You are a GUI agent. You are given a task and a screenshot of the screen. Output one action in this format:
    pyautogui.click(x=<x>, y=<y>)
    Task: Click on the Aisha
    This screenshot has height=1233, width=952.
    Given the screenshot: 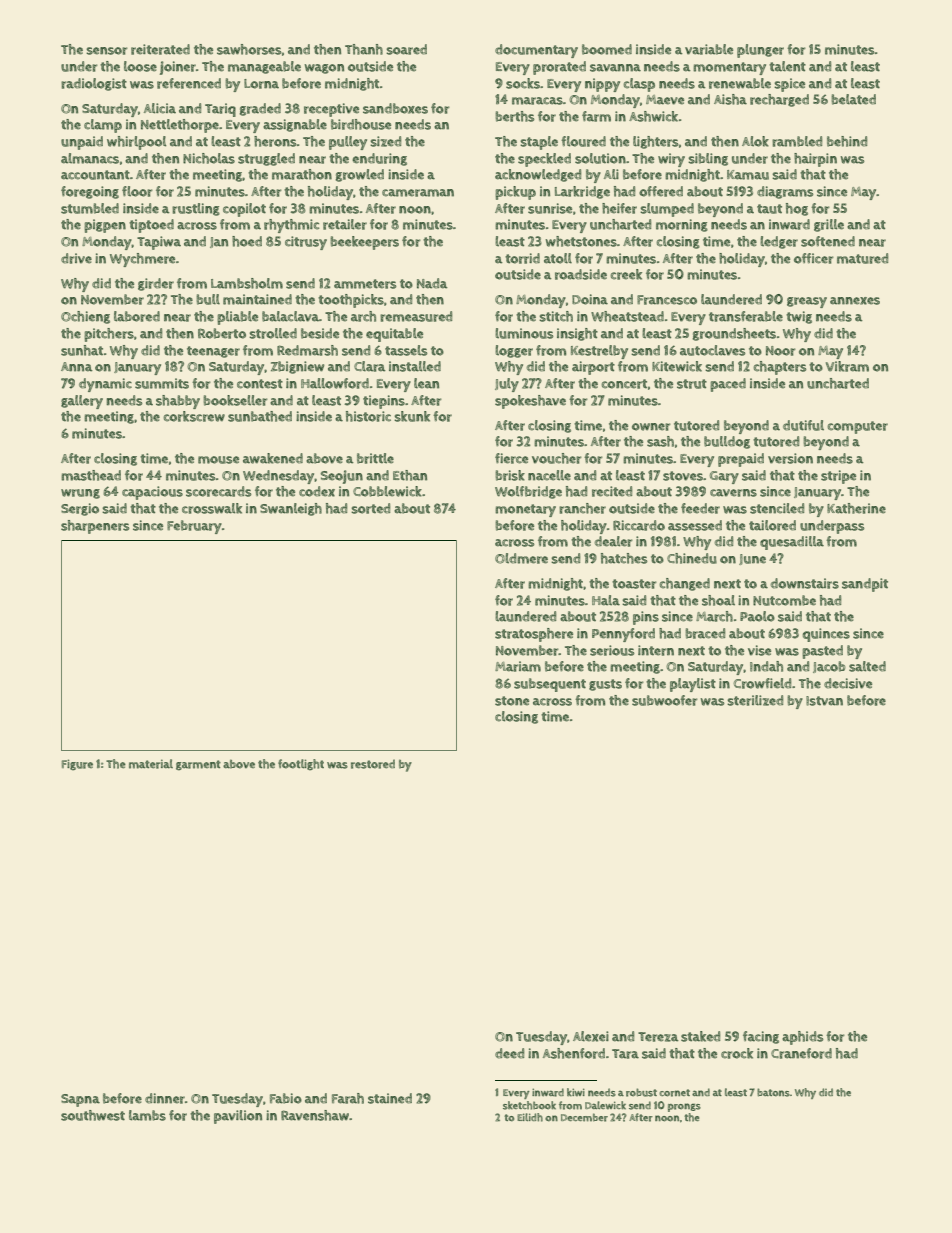 What is the action you would take?
    pyautogui.click(x=730, y=99)
